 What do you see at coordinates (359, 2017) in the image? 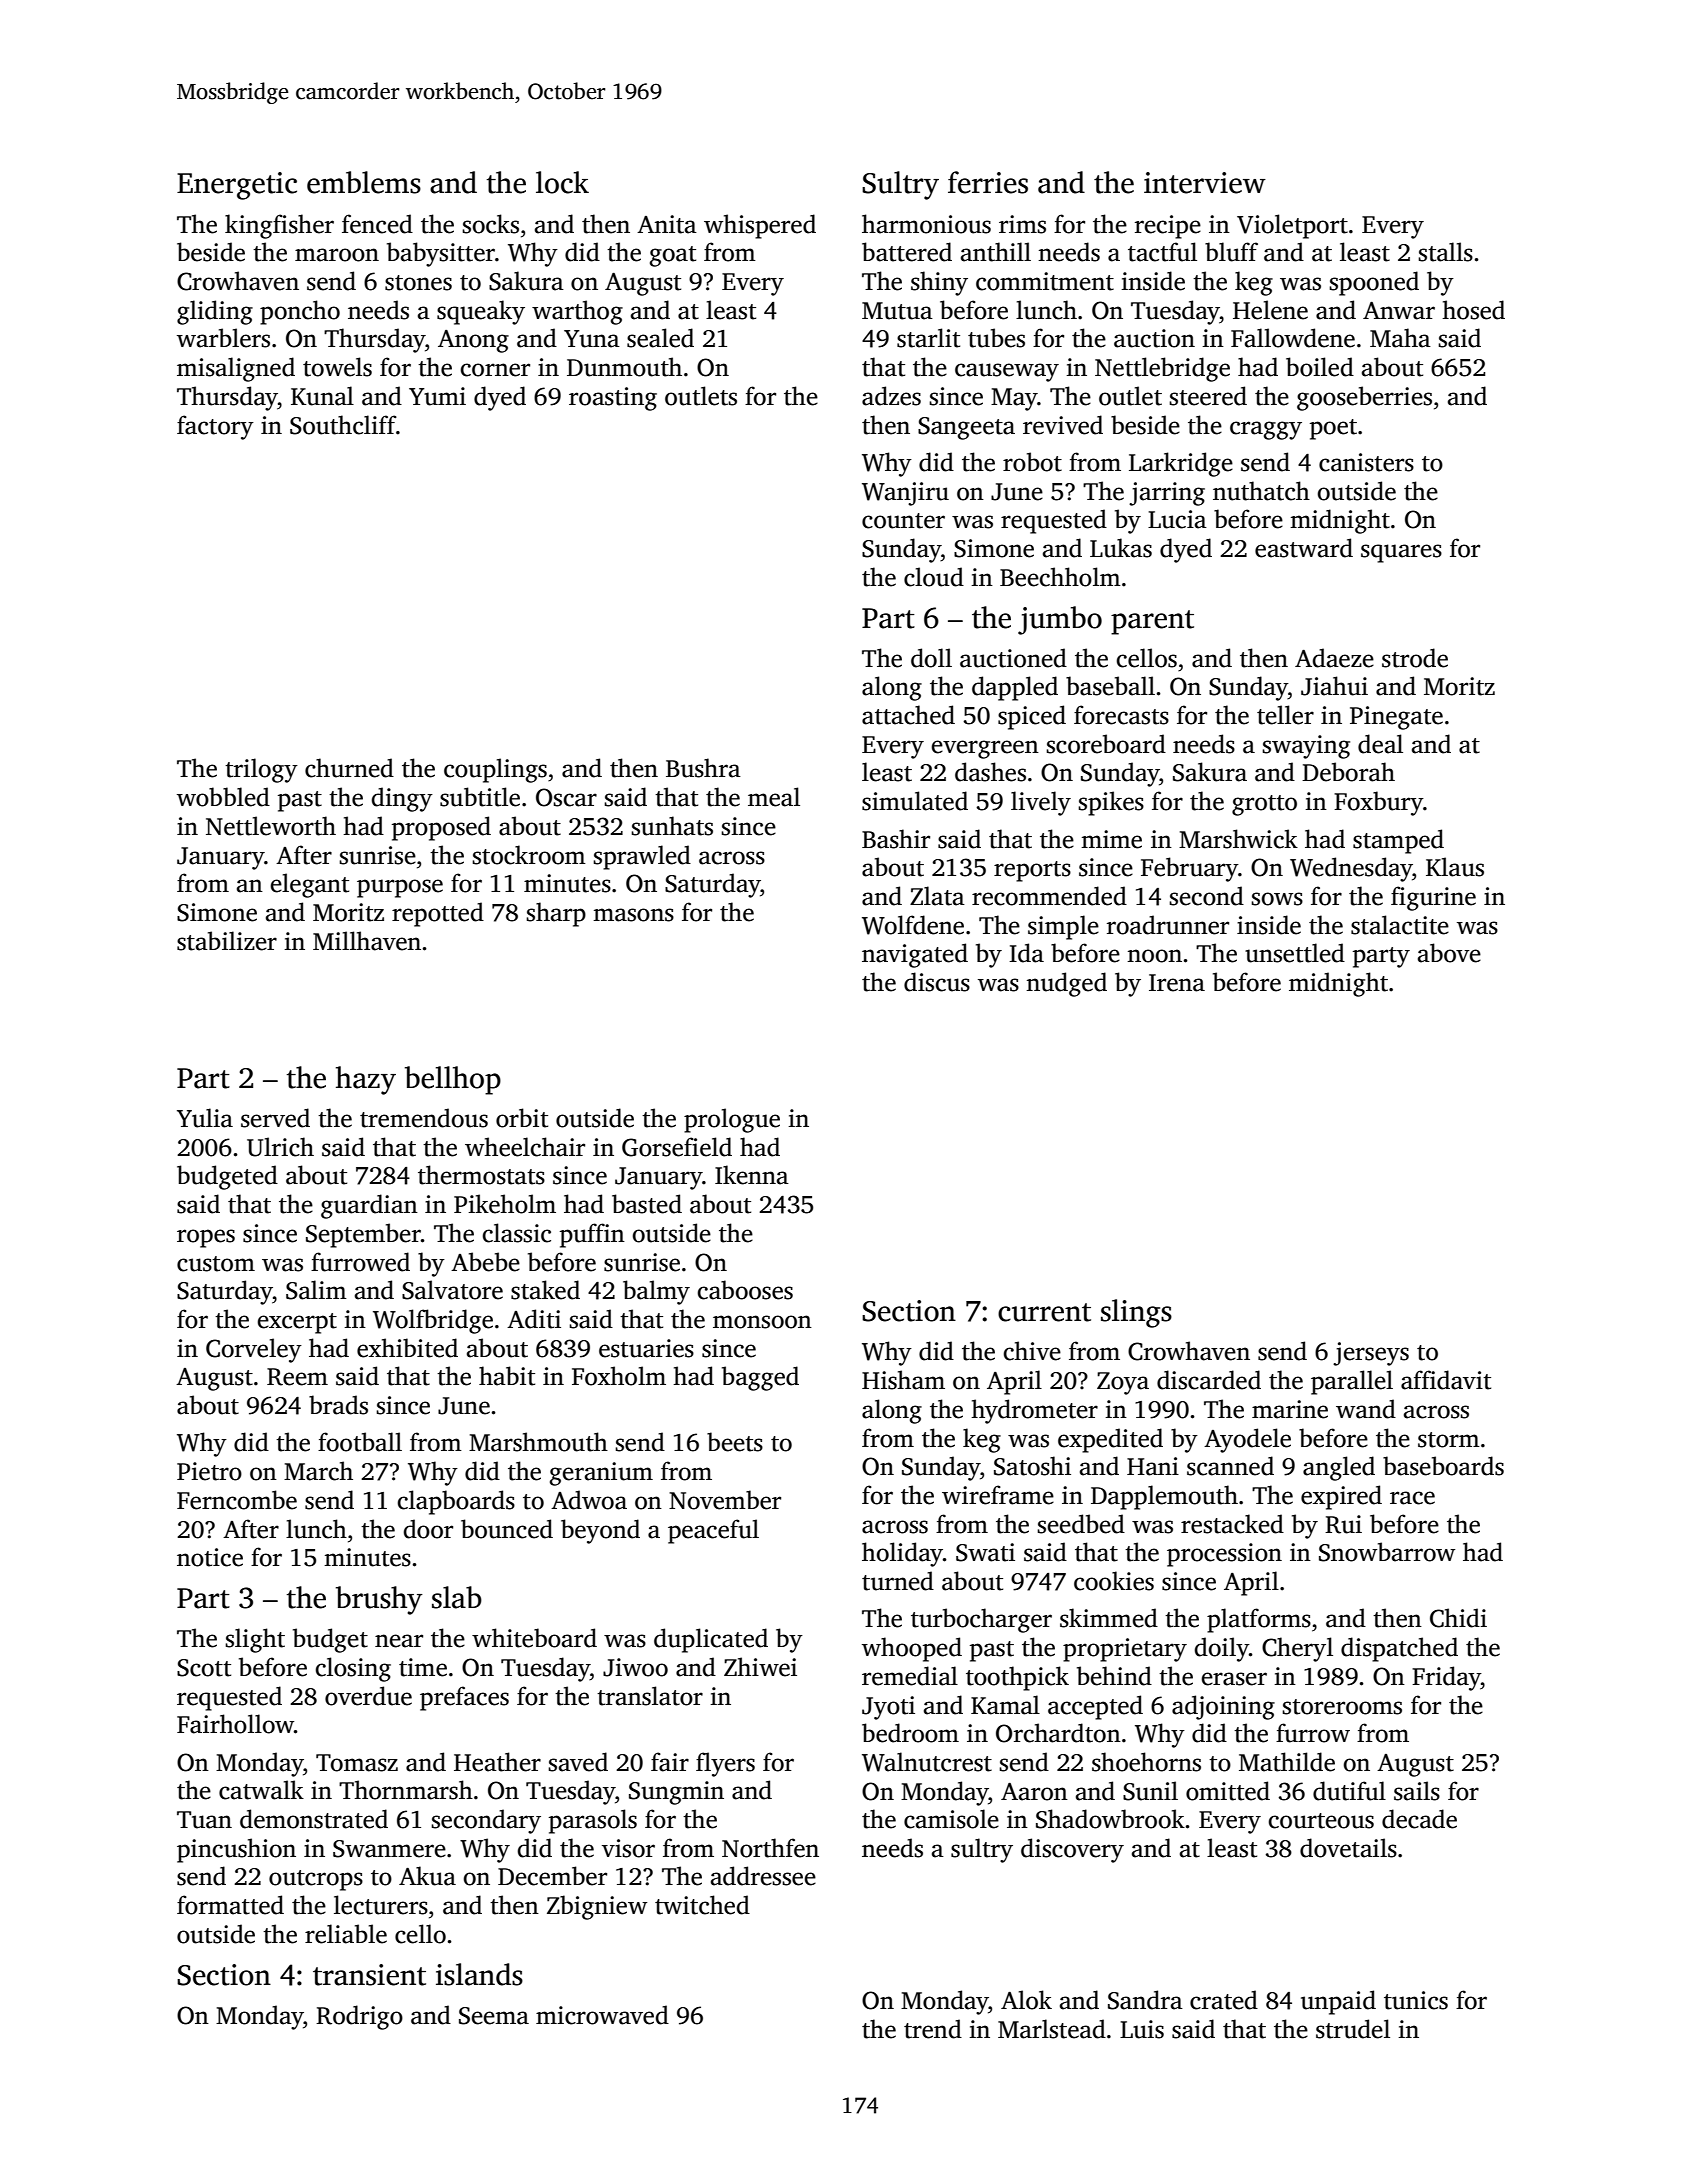
I see `Rodrigo` at bounding box center [359, 2017].
